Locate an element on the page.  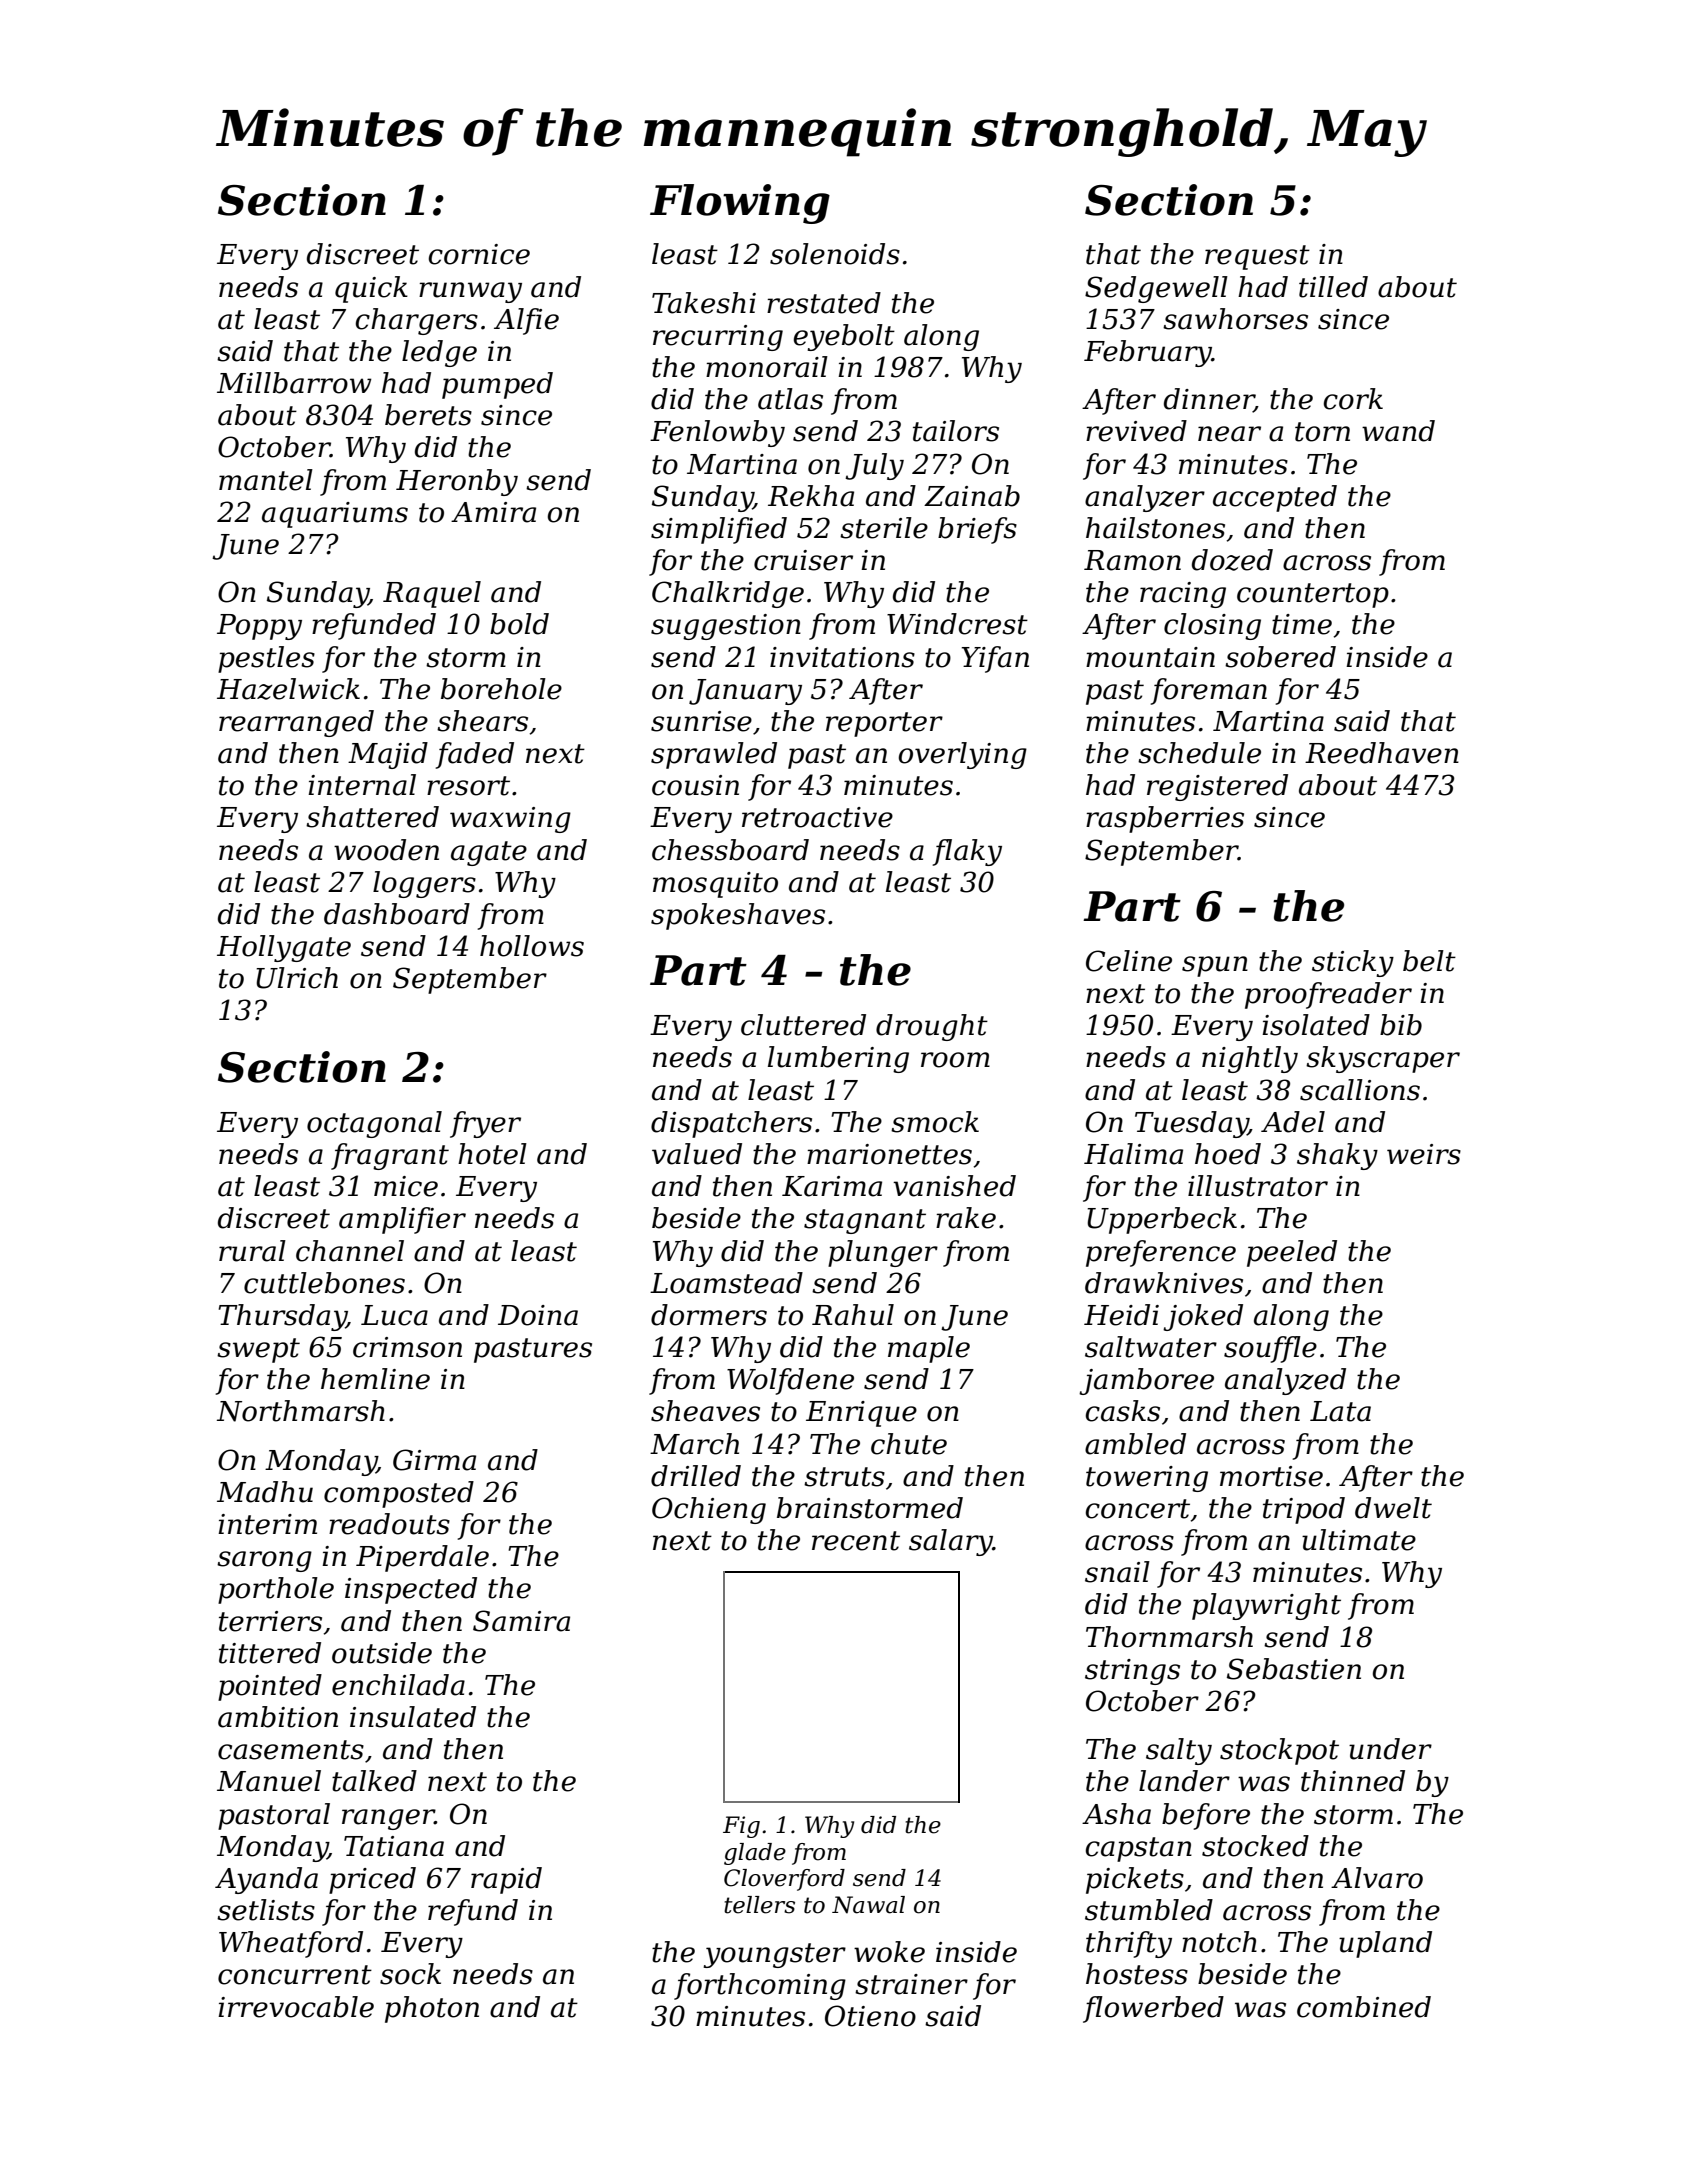
mantel is located at coordinates (266, 480).
